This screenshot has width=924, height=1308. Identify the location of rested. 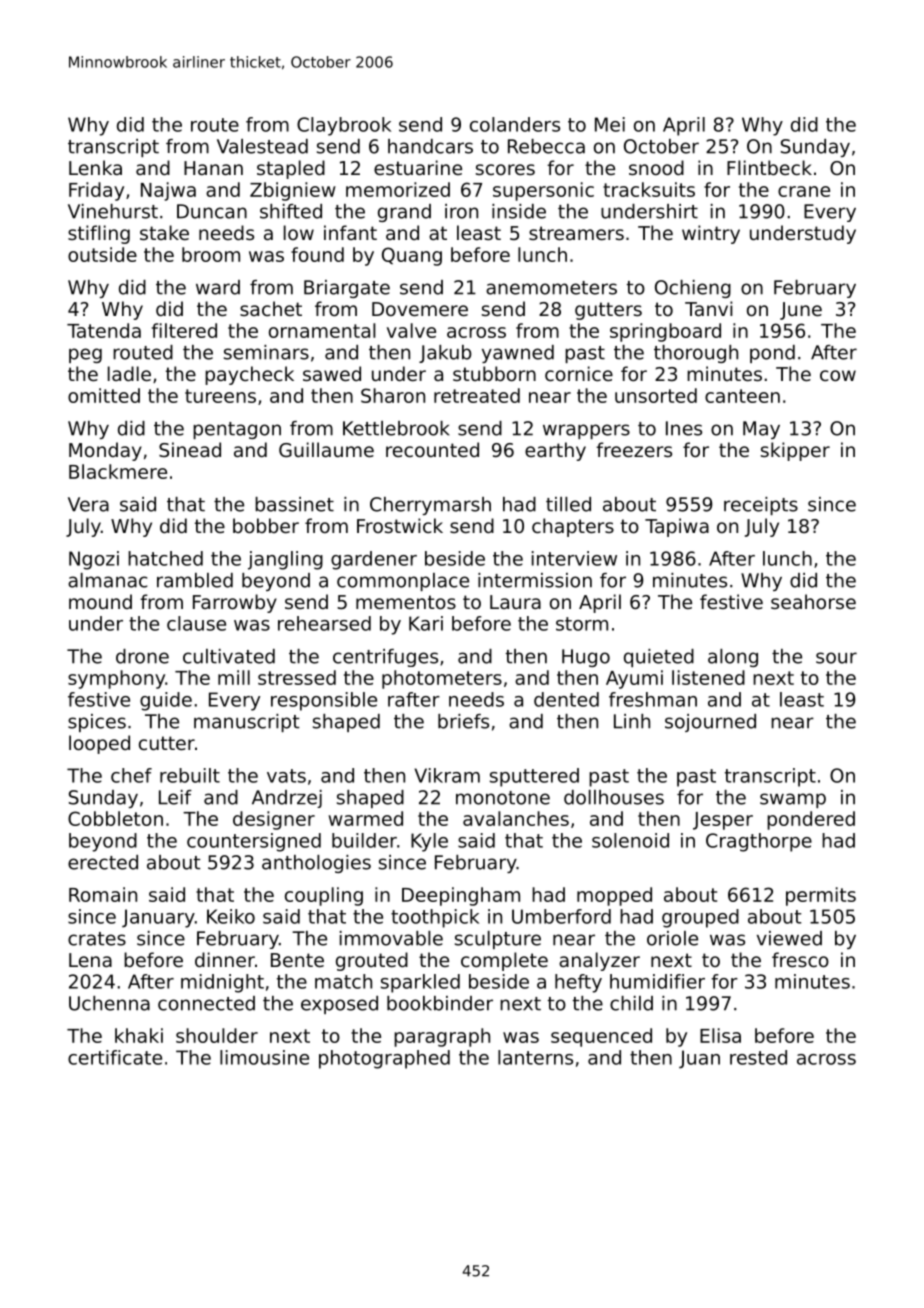
(758, 1057).
